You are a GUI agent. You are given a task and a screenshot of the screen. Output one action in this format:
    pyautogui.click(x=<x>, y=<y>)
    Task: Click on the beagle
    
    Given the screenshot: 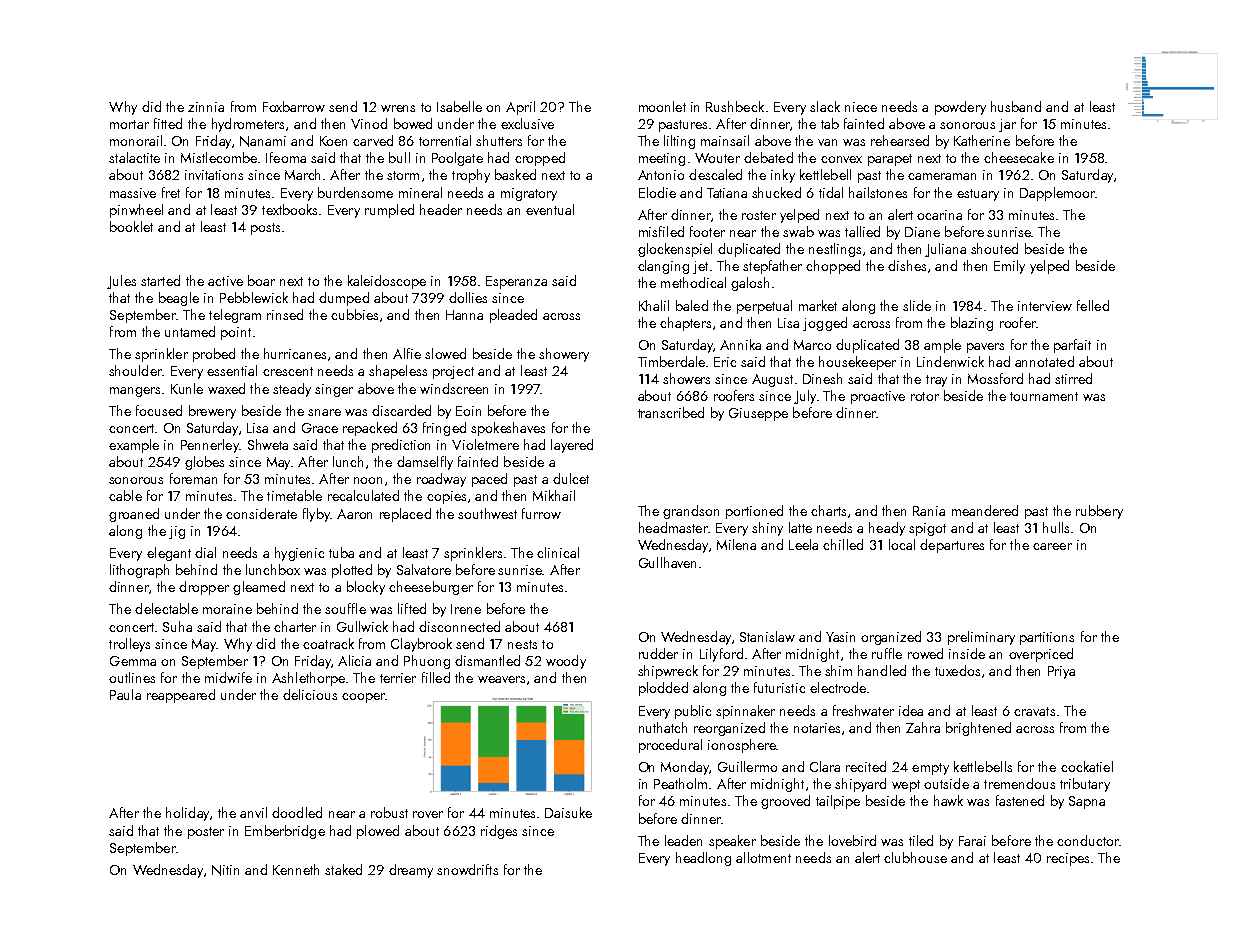 What is the action you would take?
    pyautogui.click(x=179, y=299)
